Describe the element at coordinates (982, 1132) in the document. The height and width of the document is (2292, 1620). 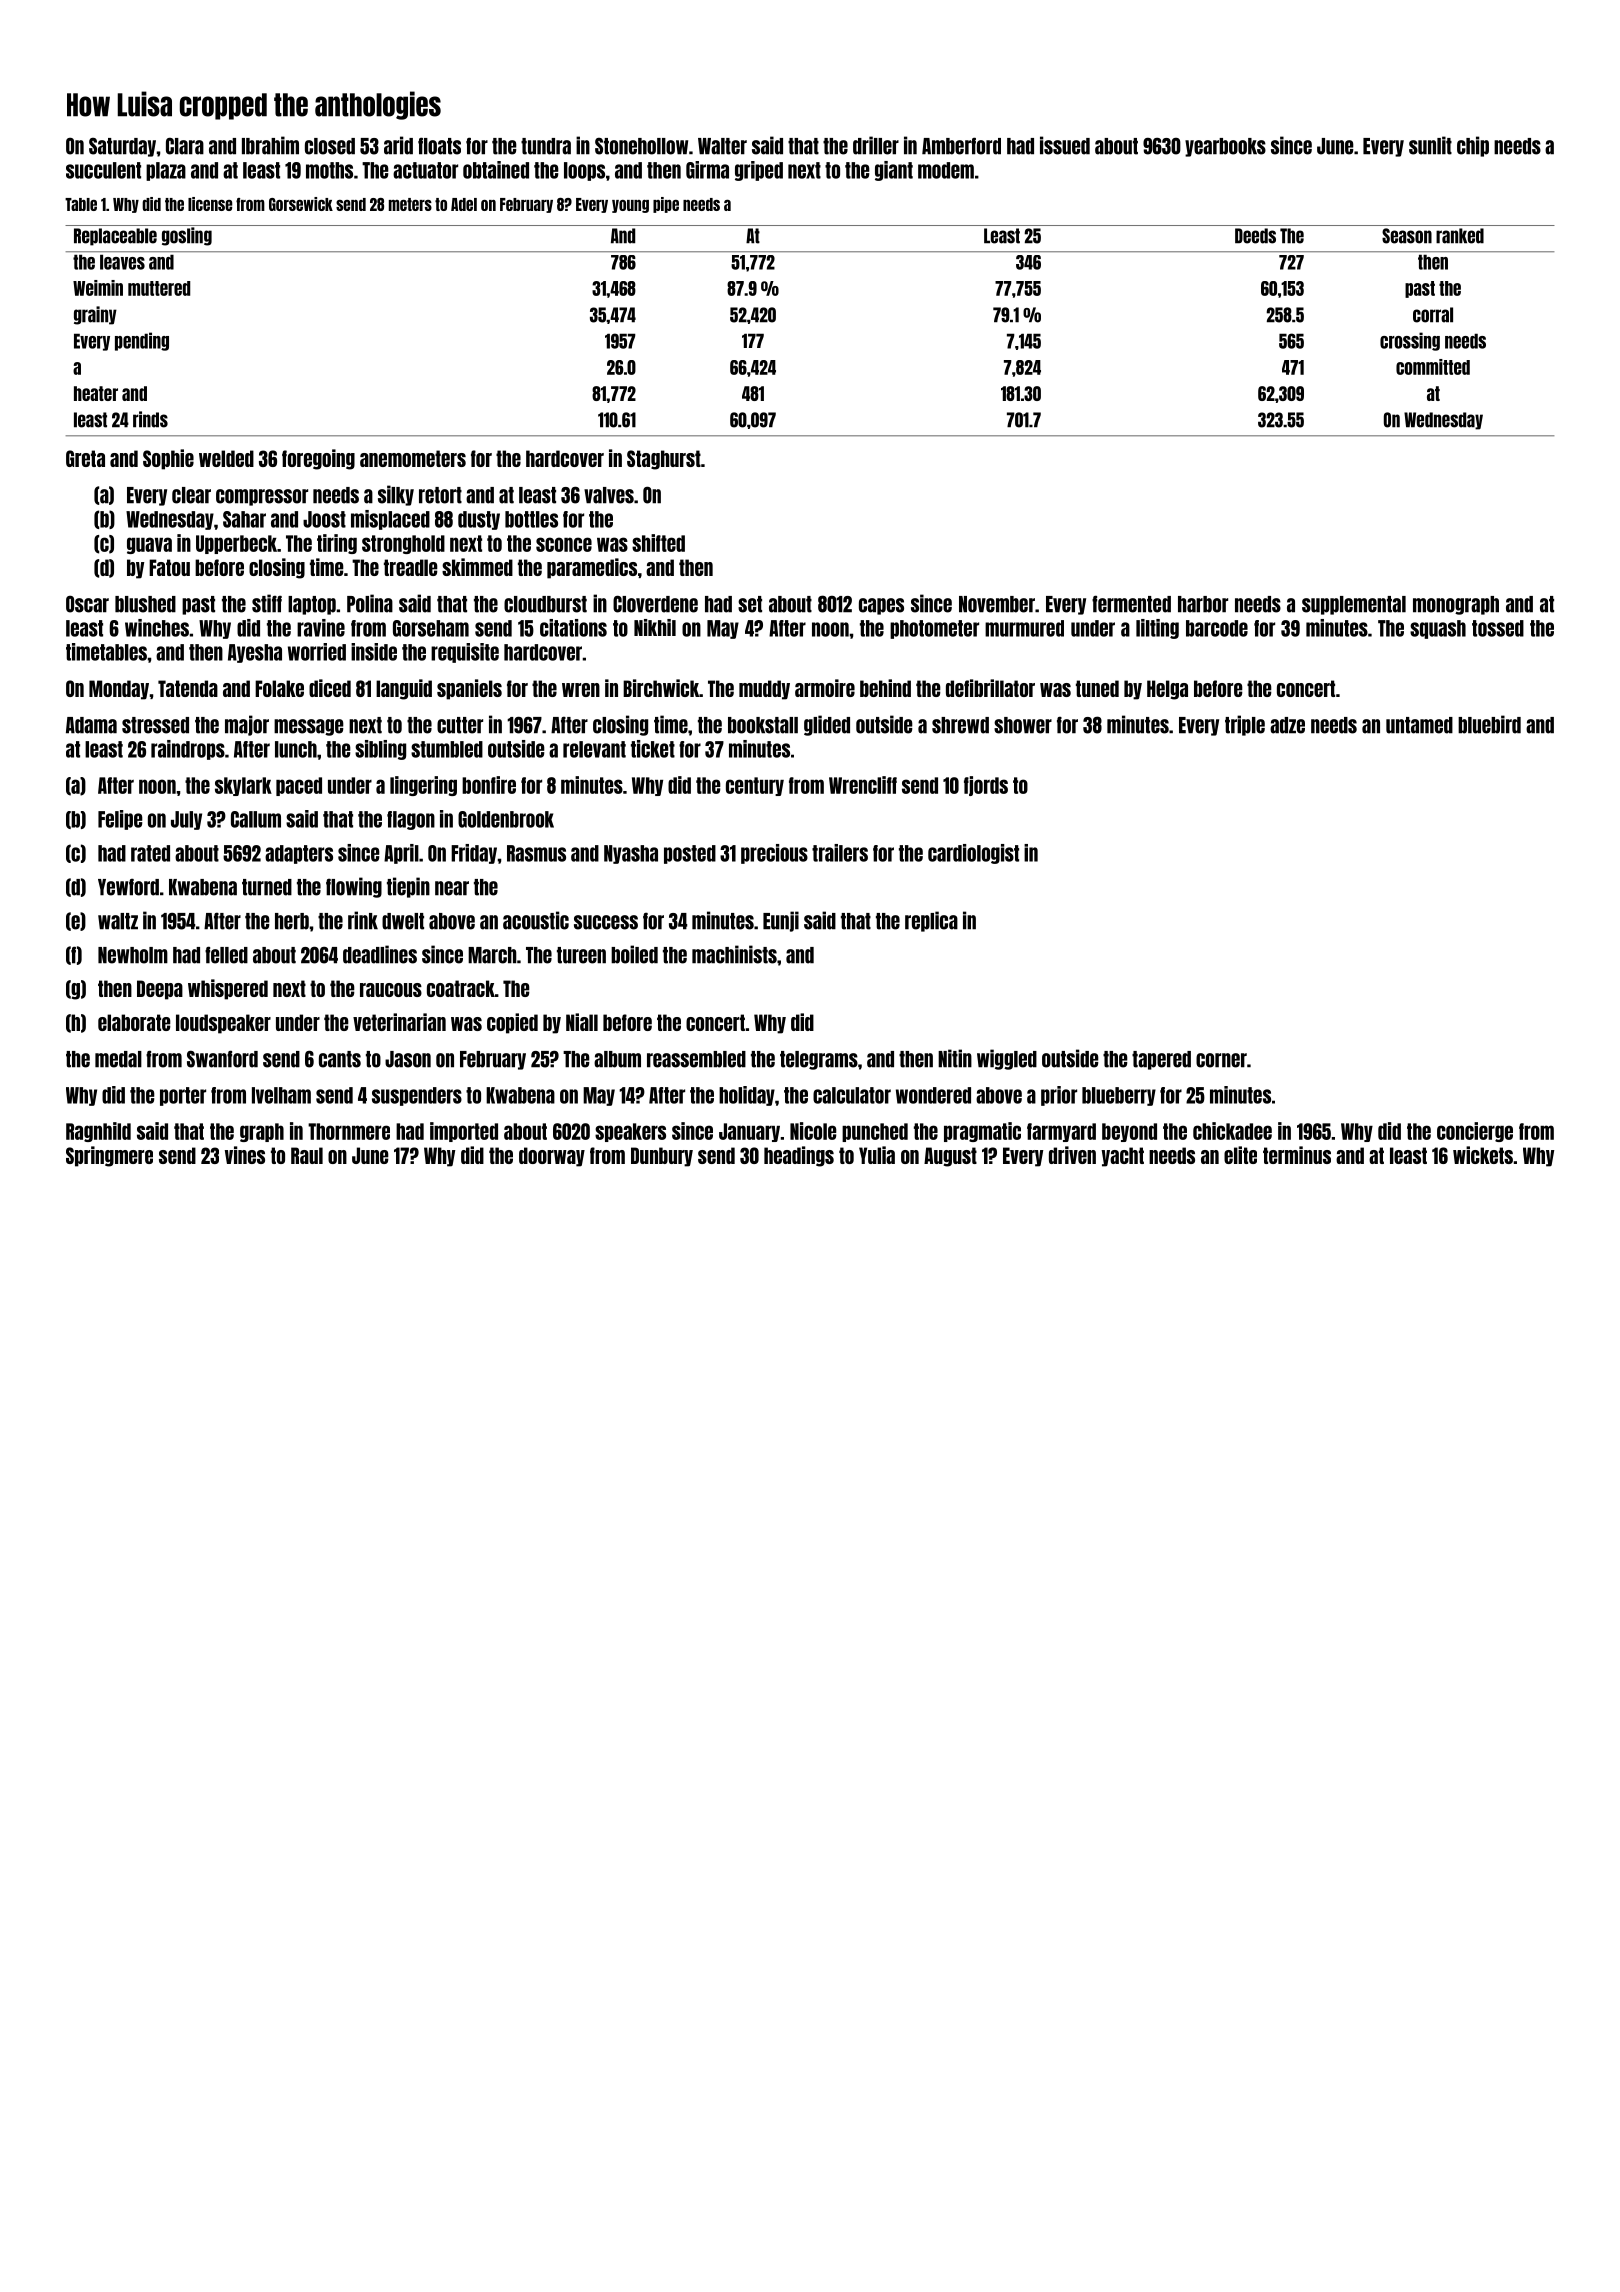
I see `pragmatic` at that location.
